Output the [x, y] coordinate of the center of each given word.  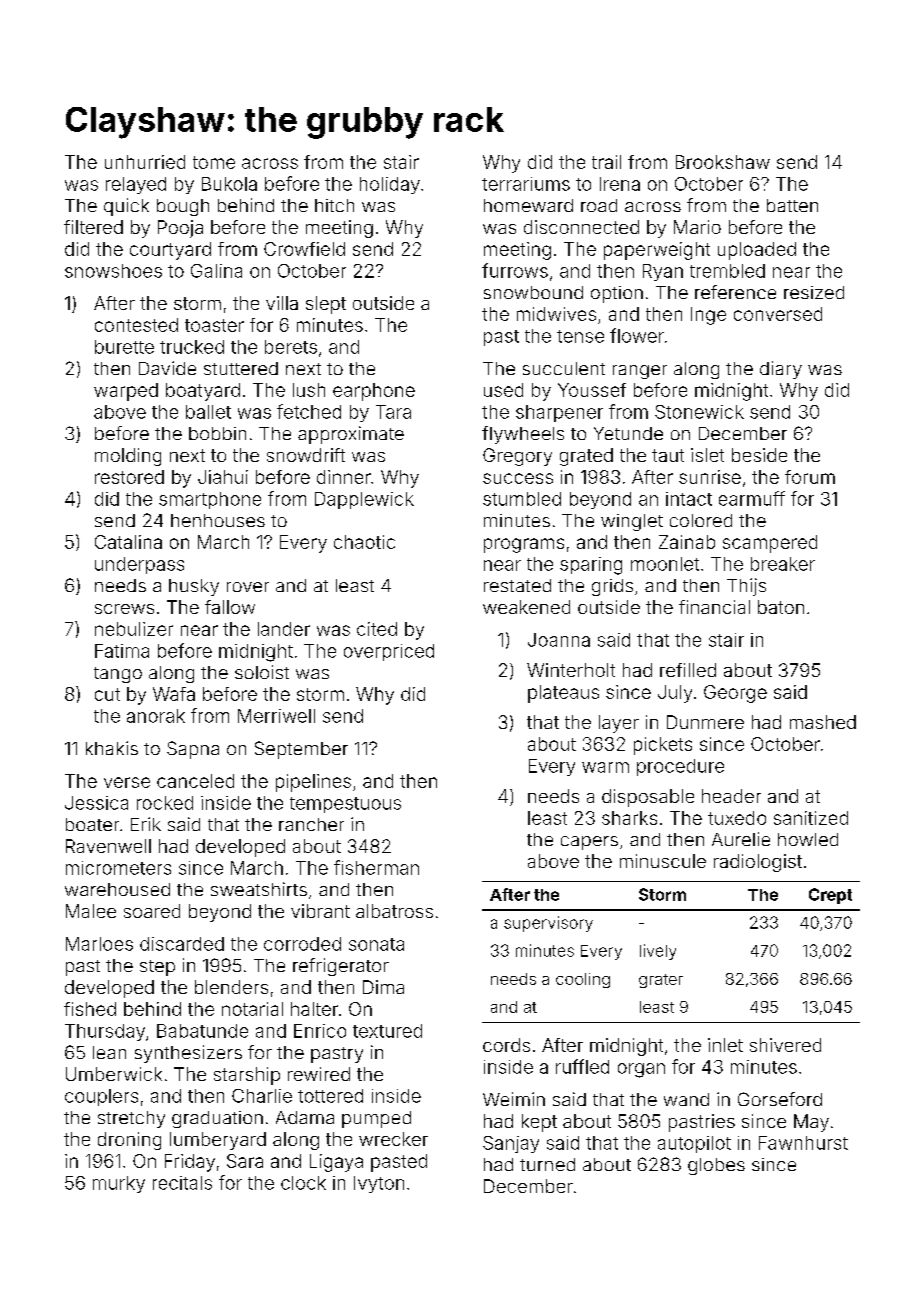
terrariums [526, 184]
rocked [165, 803]
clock [303, 1183]
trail [606, 162]
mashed [823, 722]
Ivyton [379, 1184]
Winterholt [571, 670]
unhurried [145, 162]
